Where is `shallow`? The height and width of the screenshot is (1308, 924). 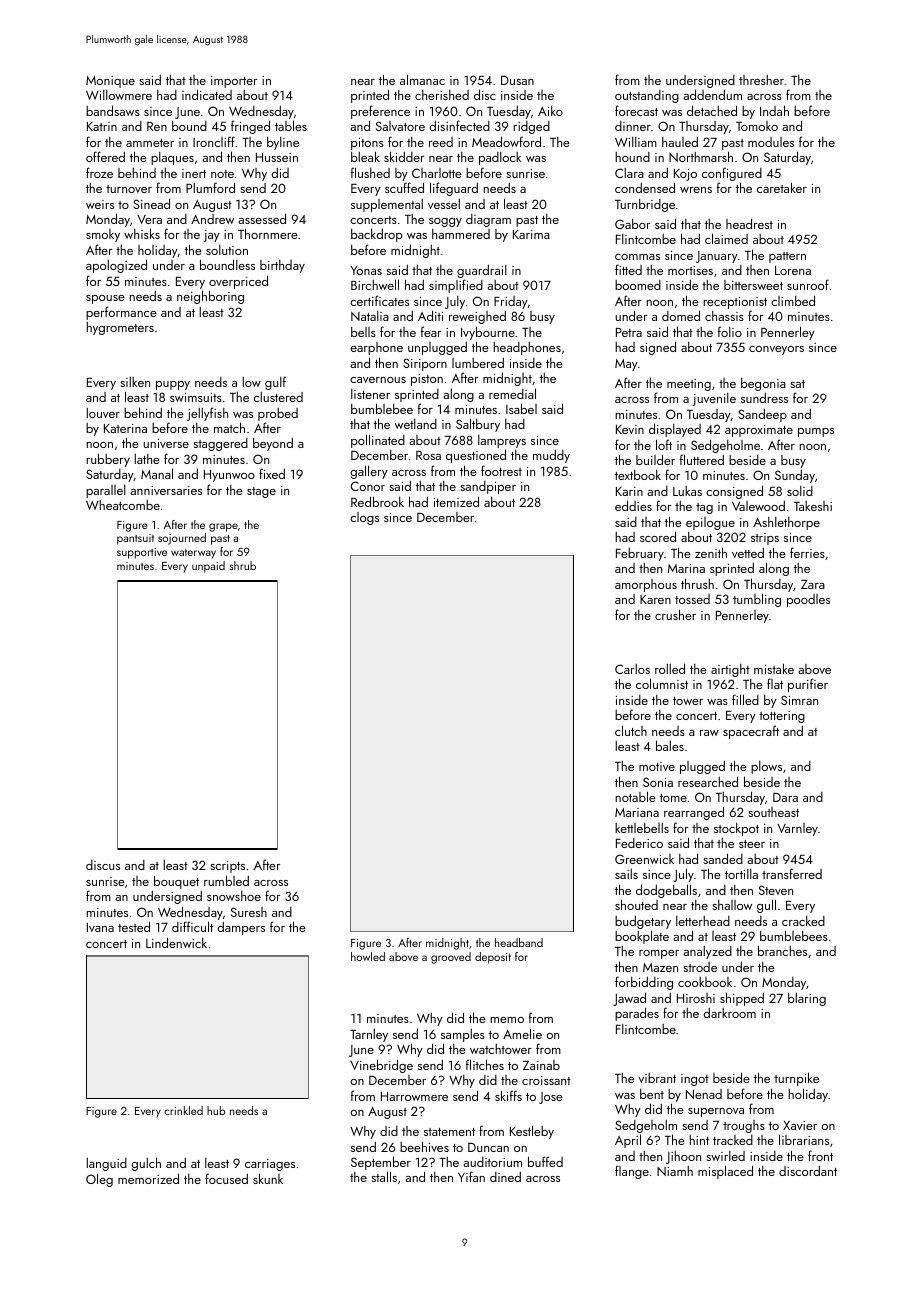
shallow is located at coordinates (732, 905).
